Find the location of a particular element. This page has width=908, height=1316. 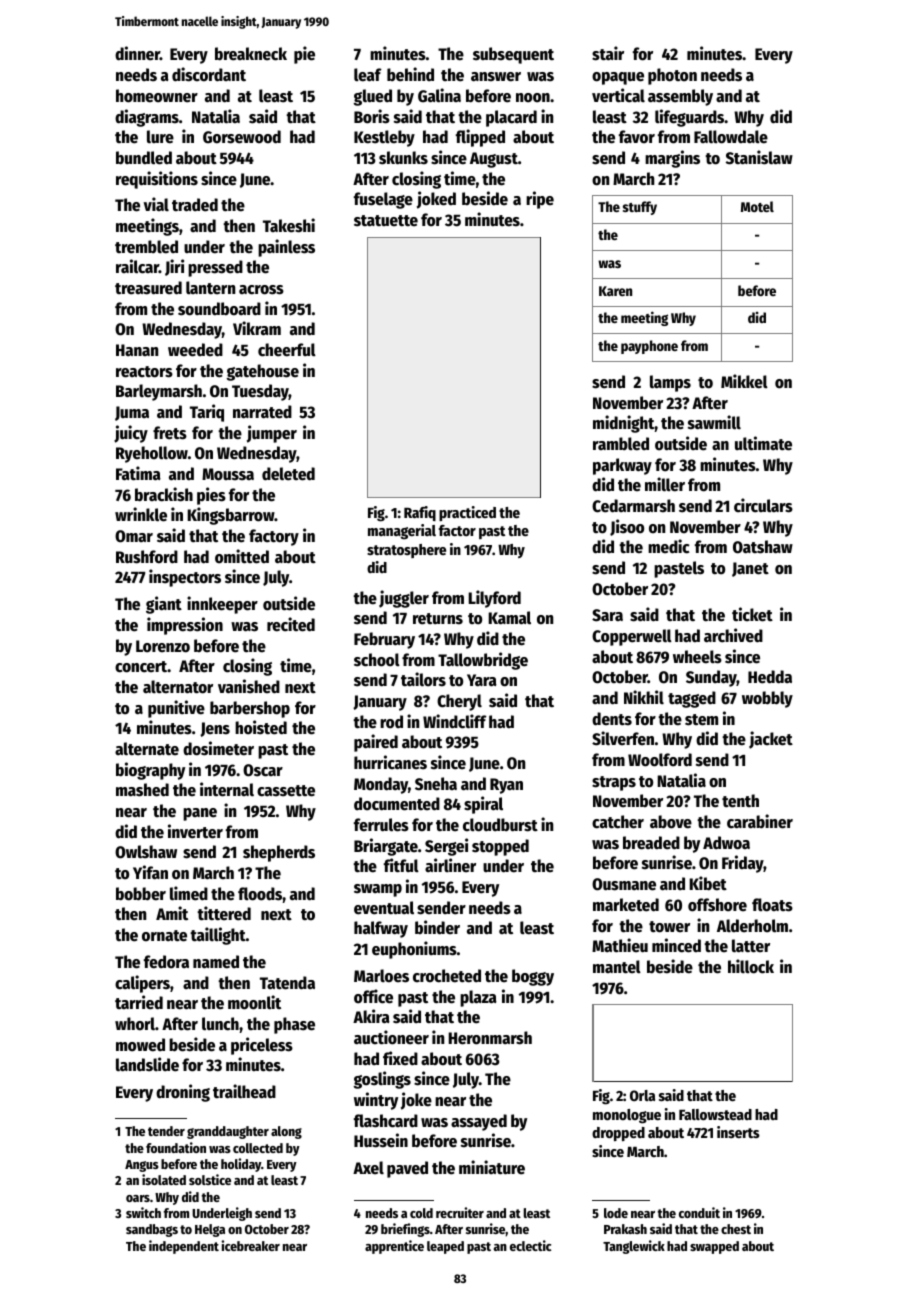

Tanglewick is located at coordinates (634, 1247).
